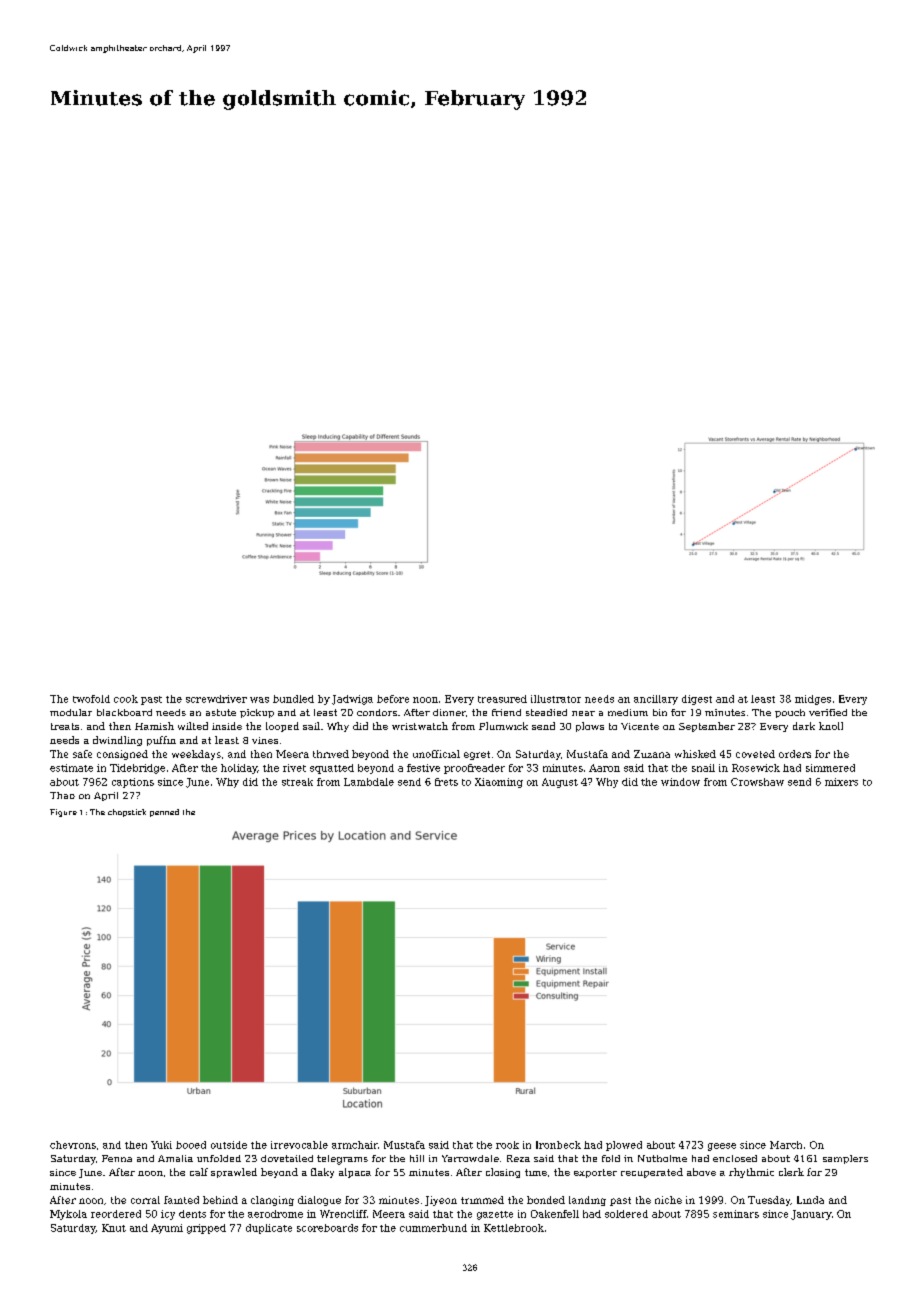 This screenshot has width=924, height=1308. I want to click on Jiyeon, so click(441, 1201).
